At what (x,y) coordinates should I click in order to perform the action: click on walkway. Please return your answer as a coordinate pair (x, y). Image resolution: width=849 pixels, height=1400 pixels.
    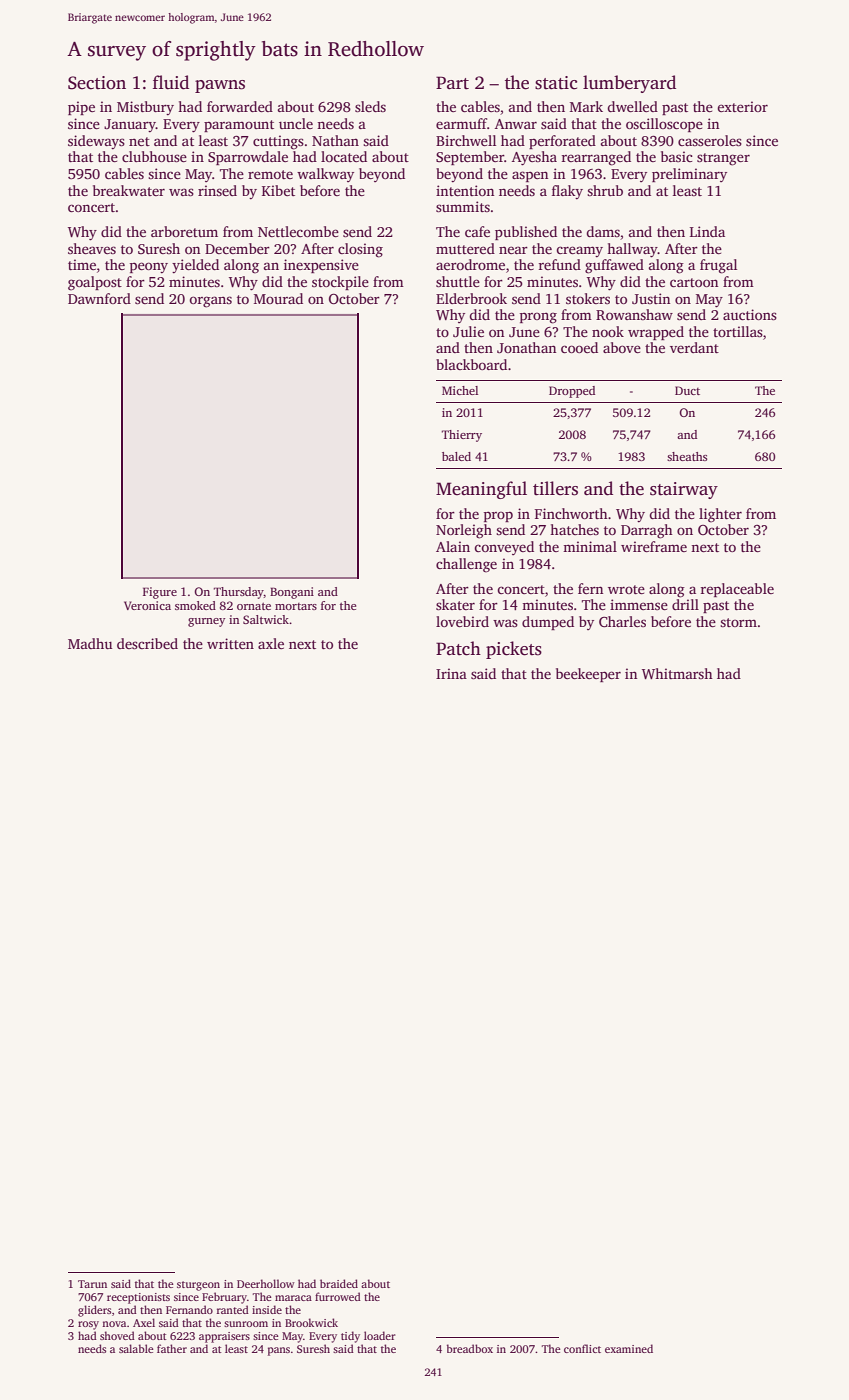
    Looking at the image, I should click on (325, 175).
